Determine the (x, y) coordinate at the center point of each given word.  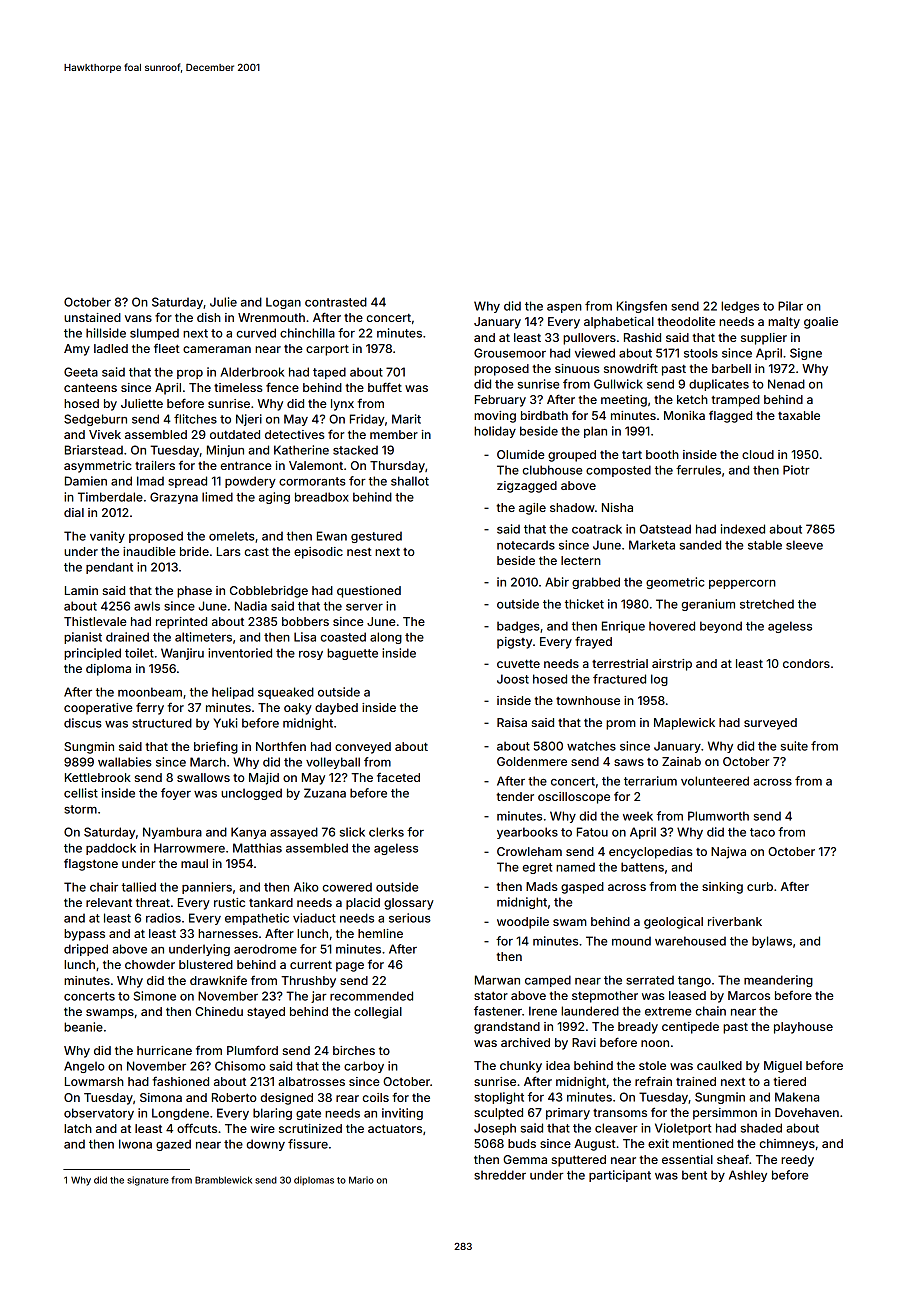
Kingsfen (642, 307)
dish (209, 317)
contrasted (336, 302)
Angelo (84, 1067)
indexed (743, 529)
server (364, 607)
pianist (83, 638)
